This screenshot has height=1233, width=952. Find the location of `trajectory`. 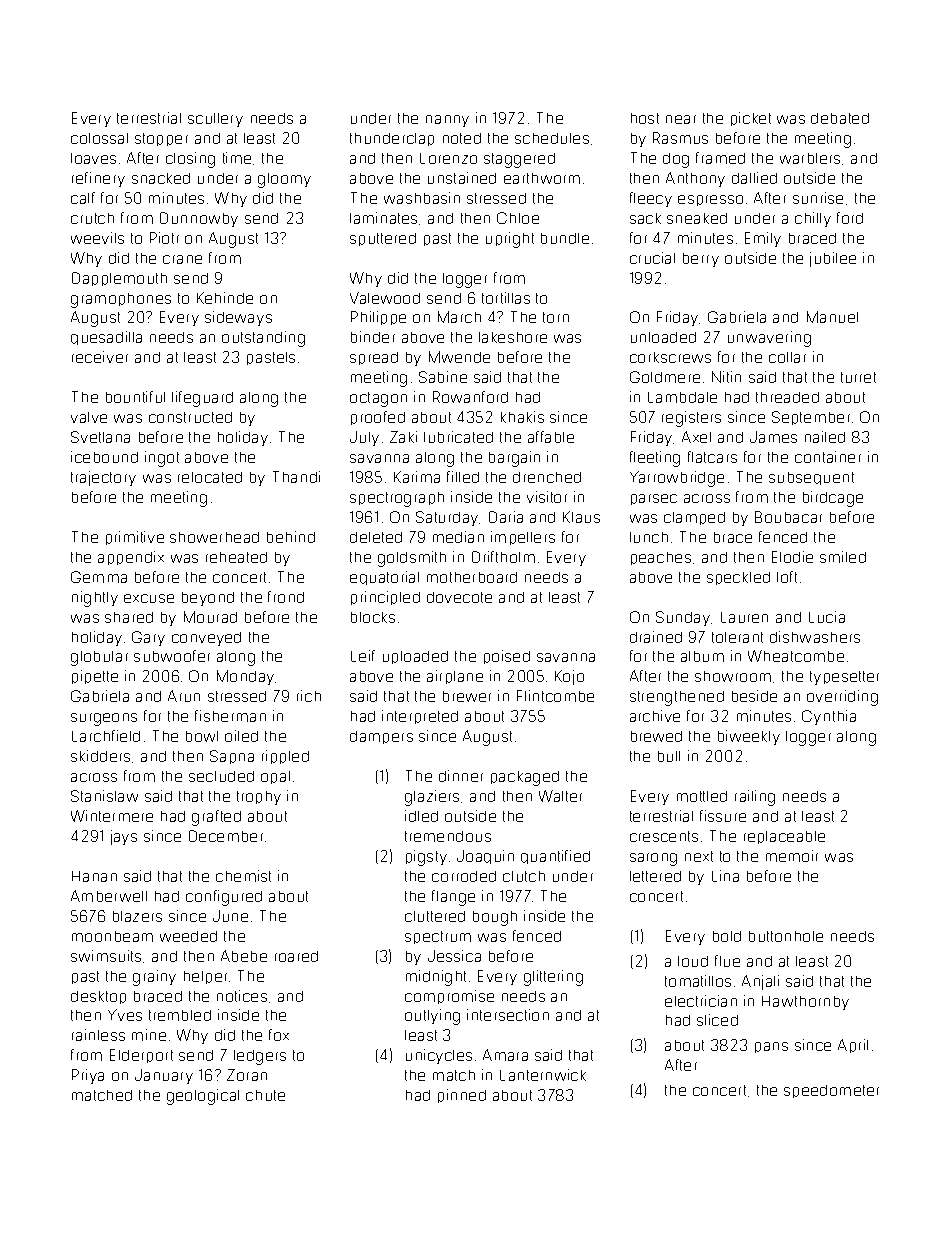

trajectory is located at coordinates (103, 478).
